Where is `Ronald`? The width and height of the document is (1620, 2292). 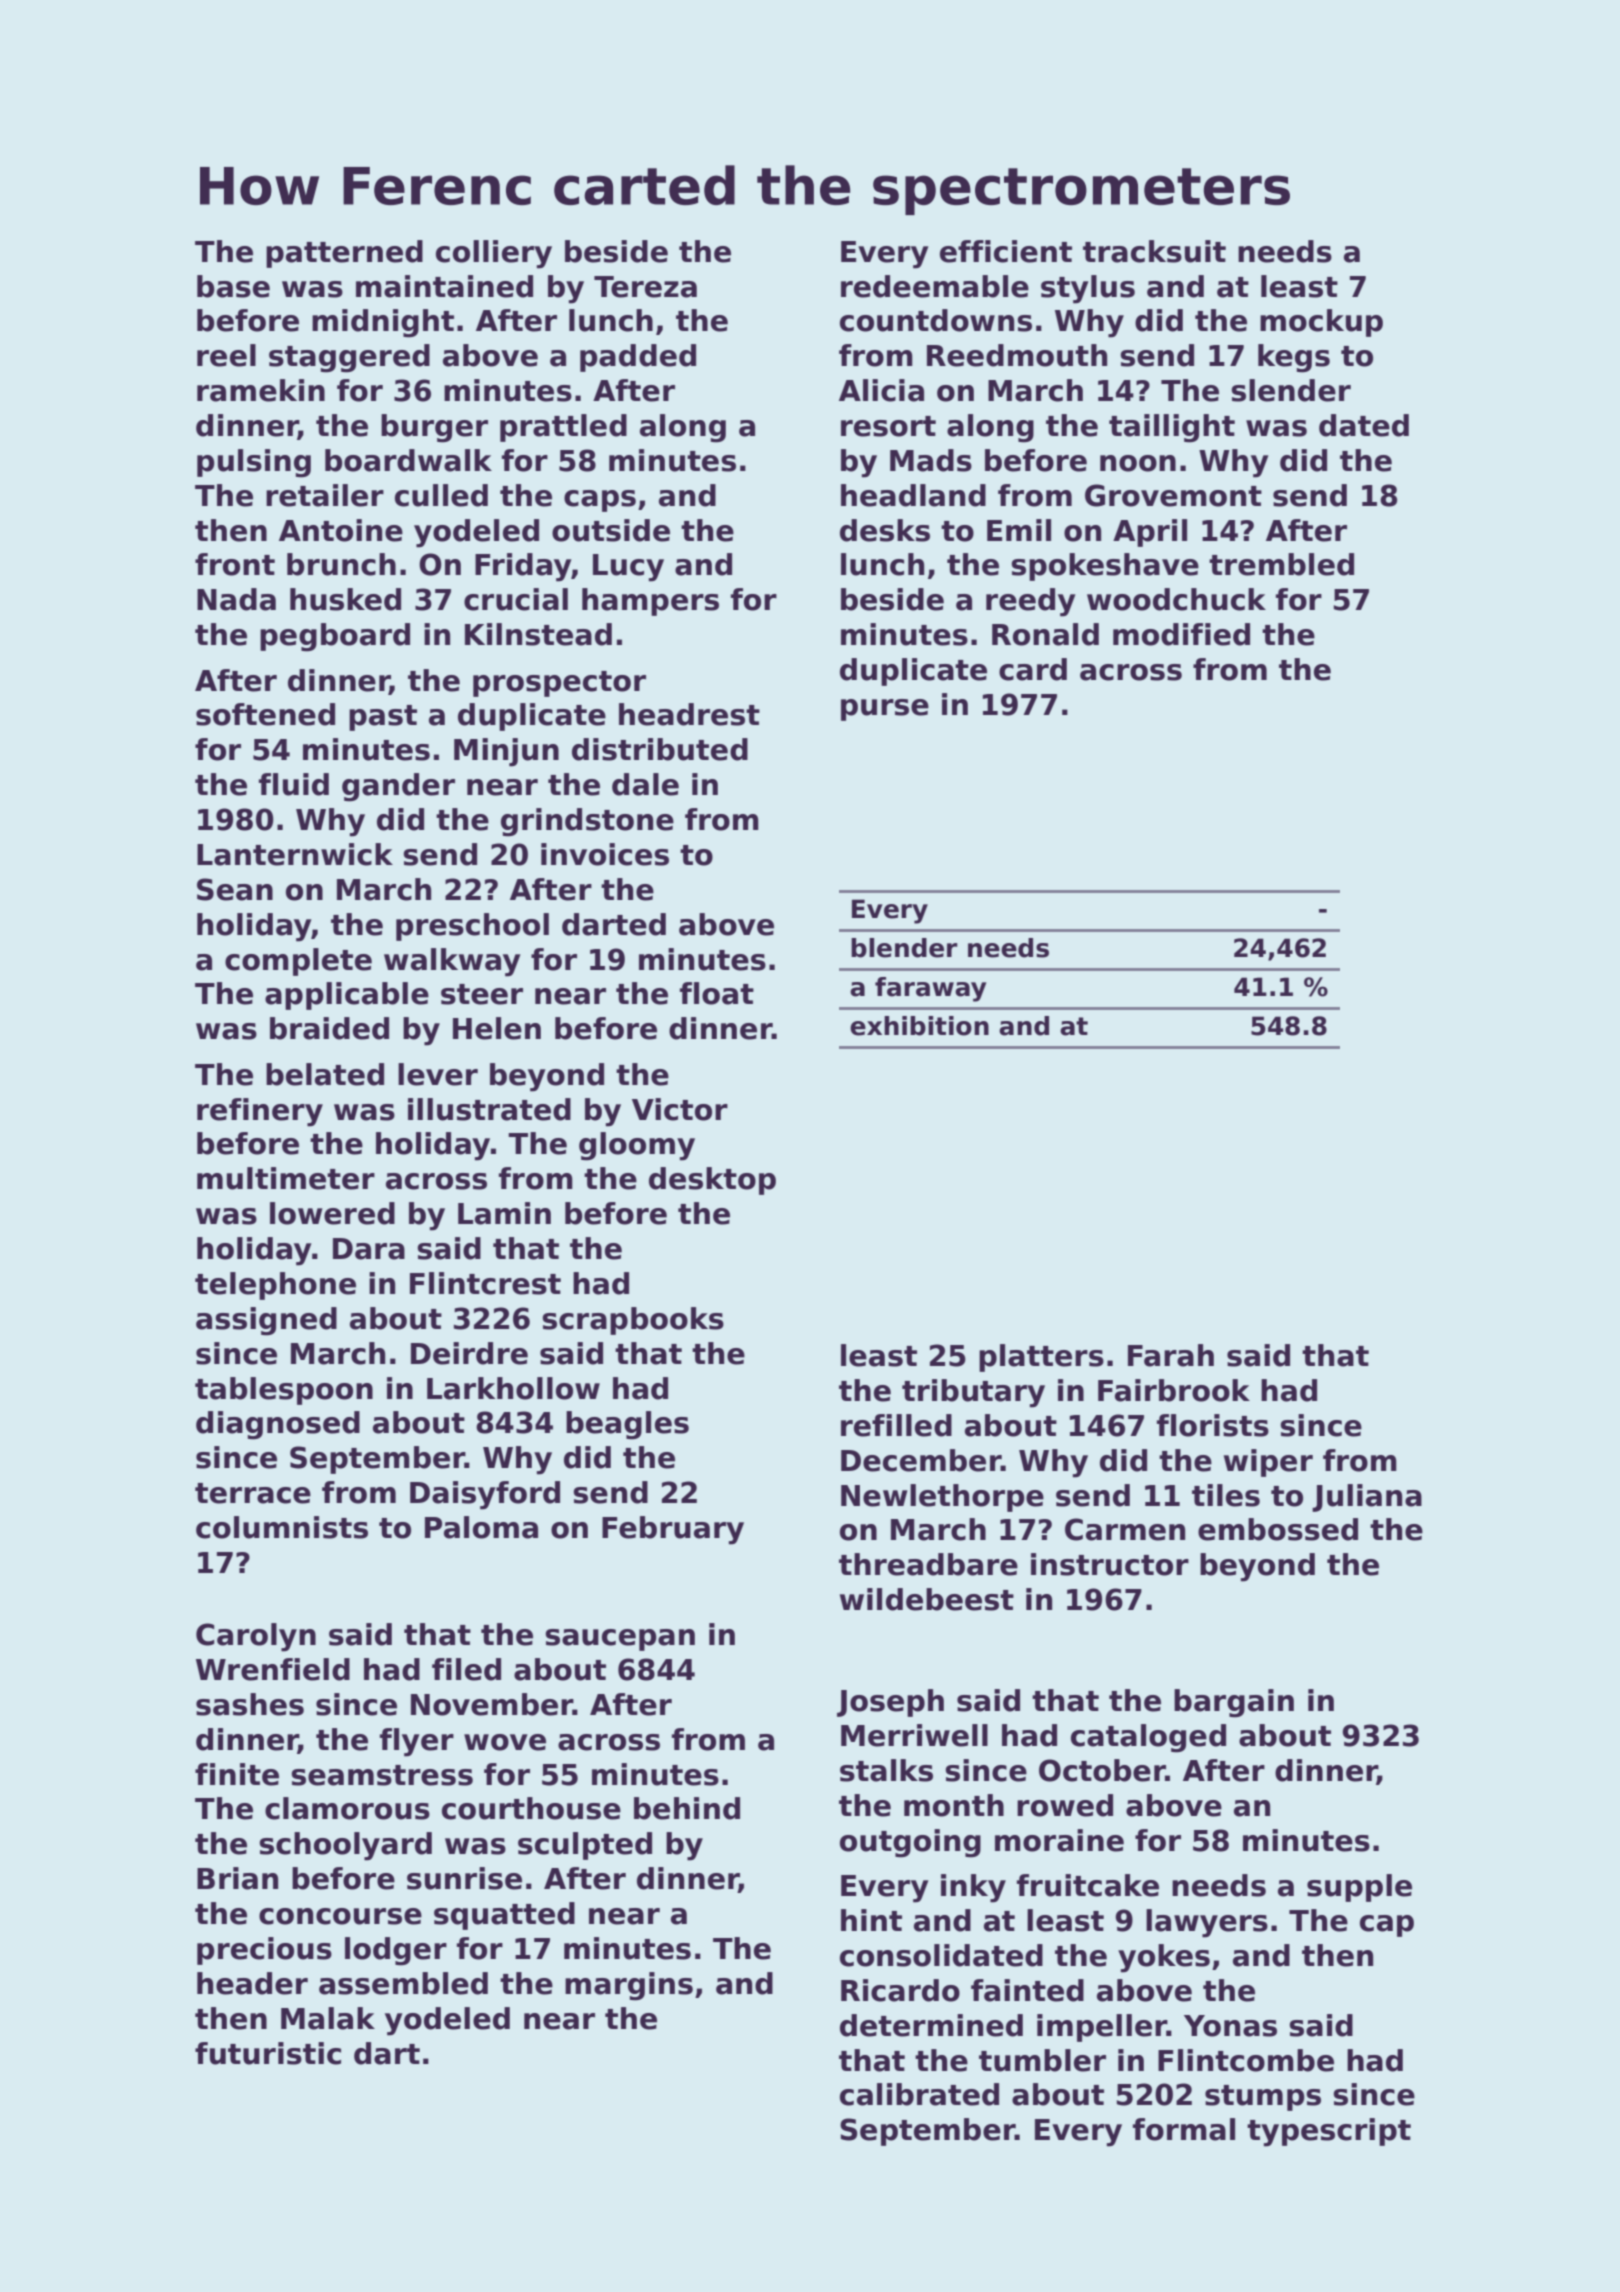
Ronald is located at coordinates (1045, 634).
